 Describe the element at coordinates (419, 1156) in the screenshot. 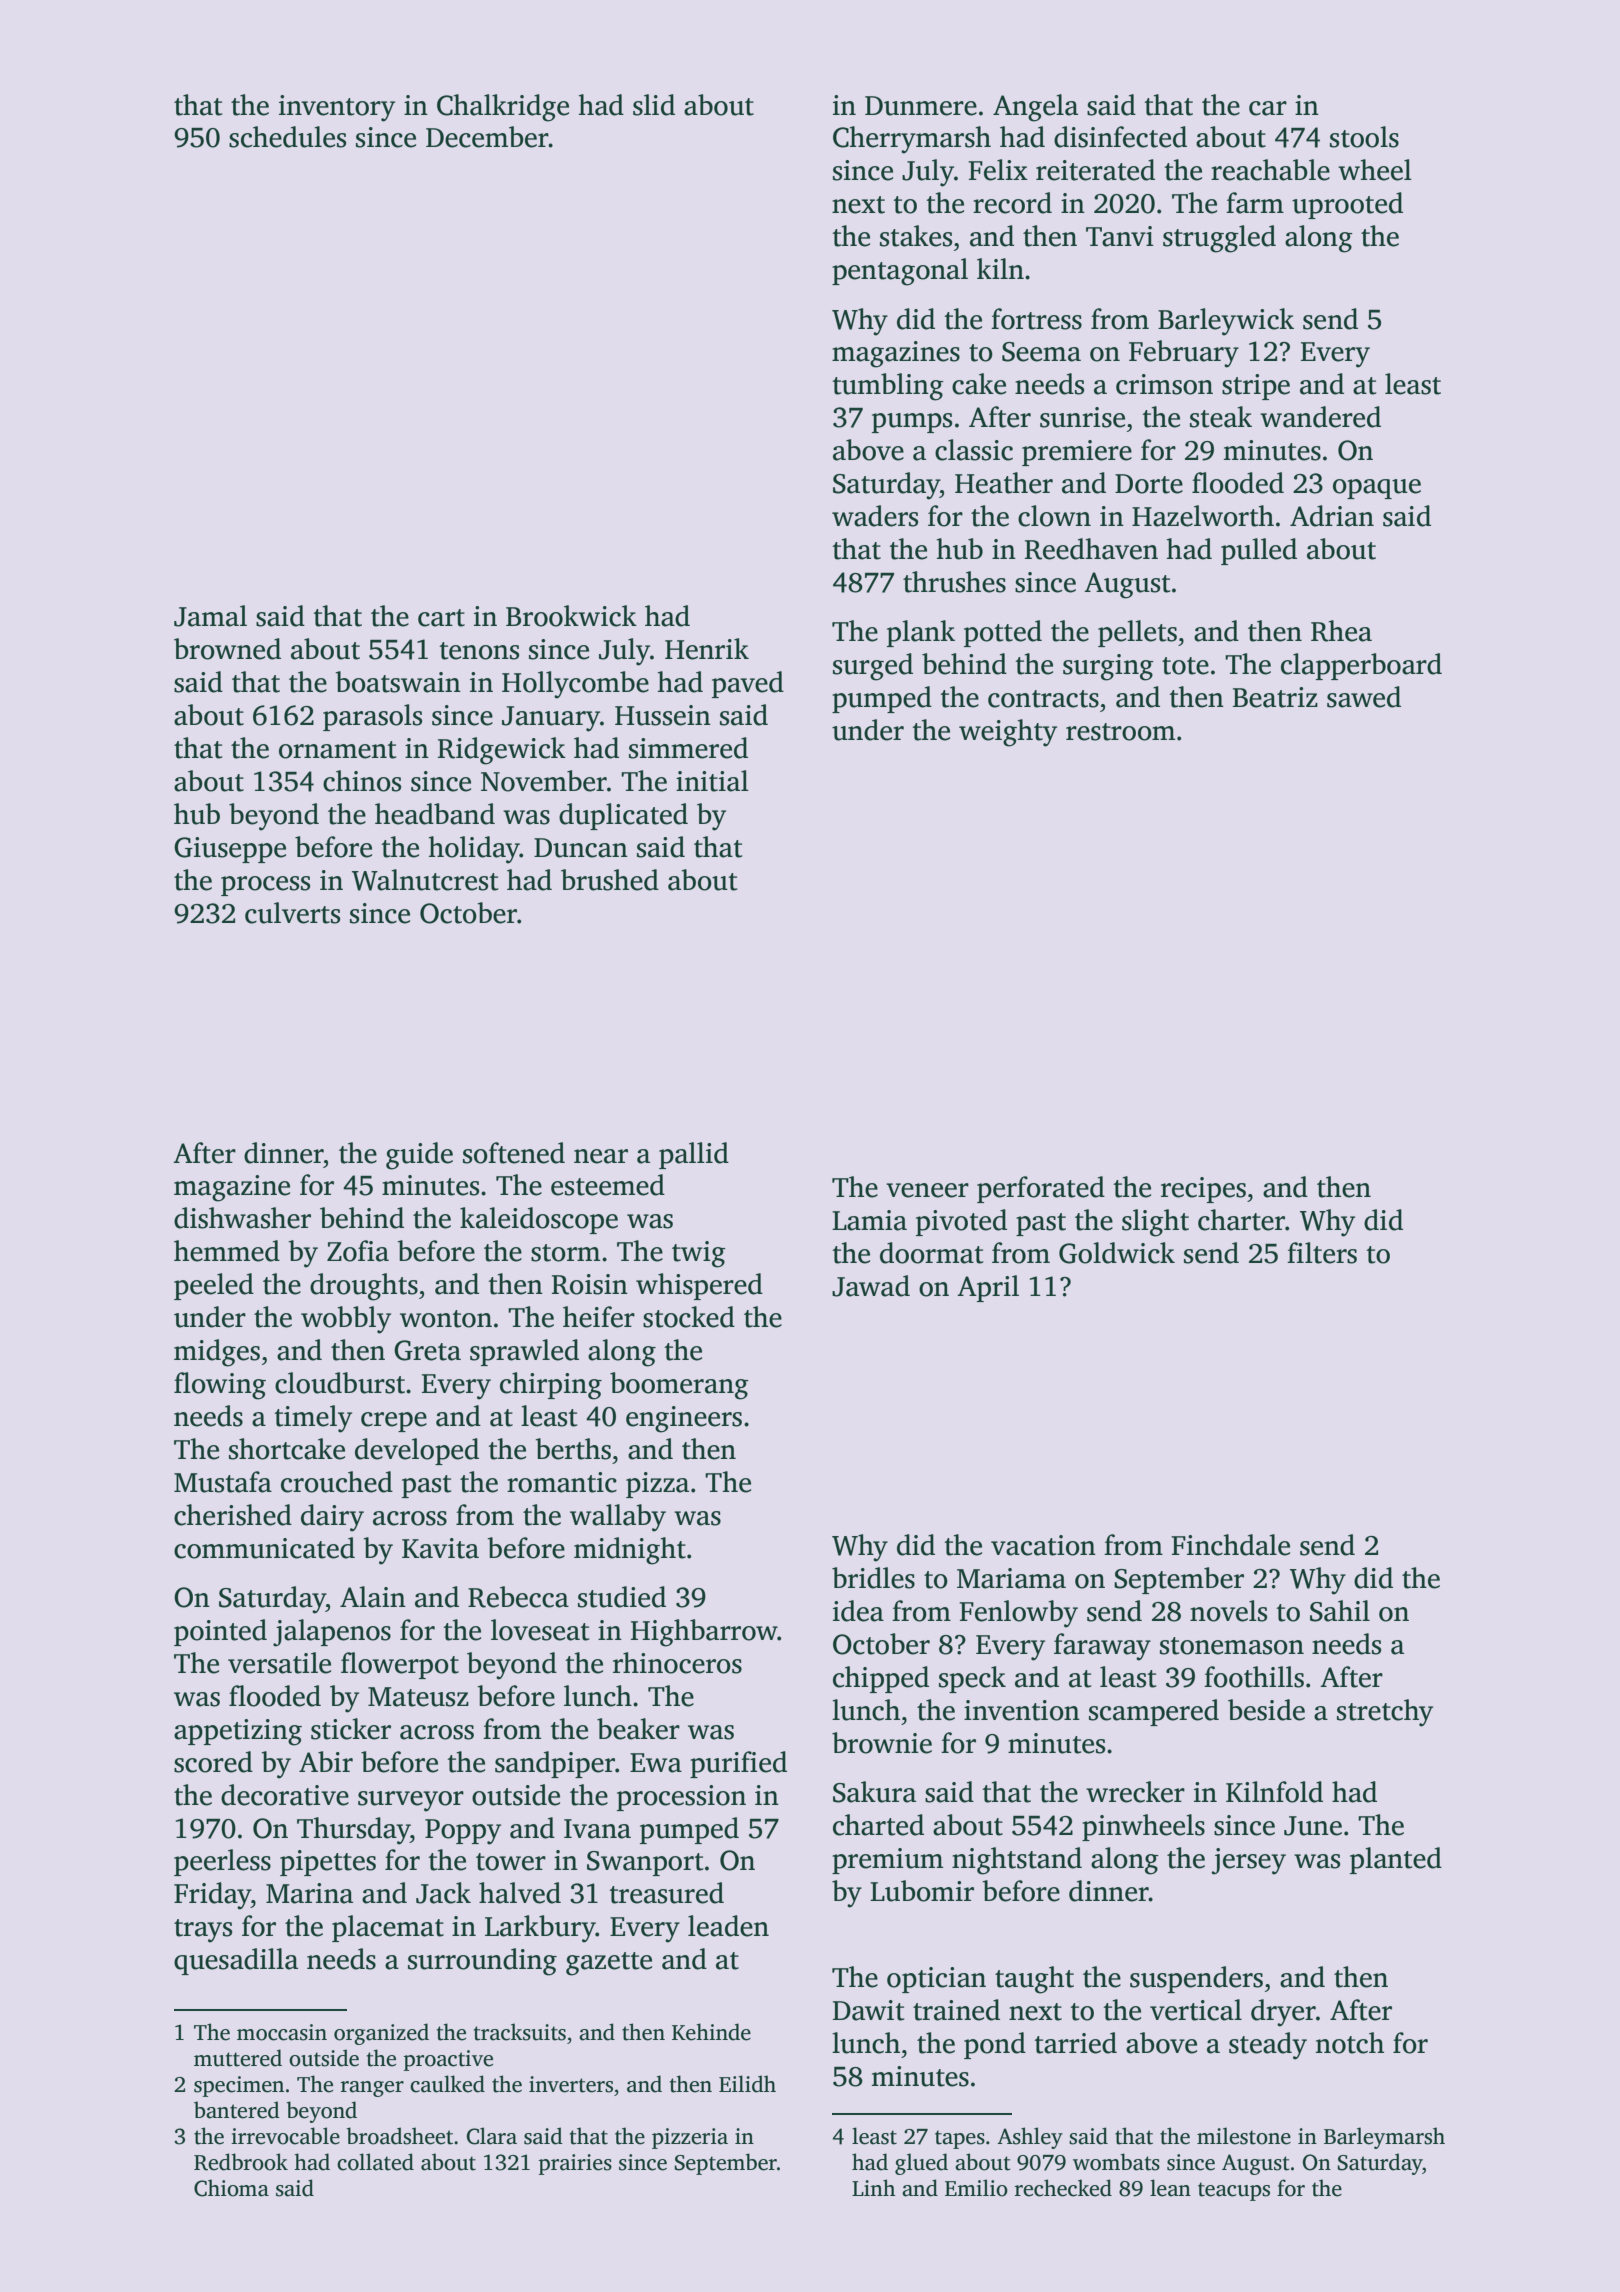

I see `guide` at that location.
